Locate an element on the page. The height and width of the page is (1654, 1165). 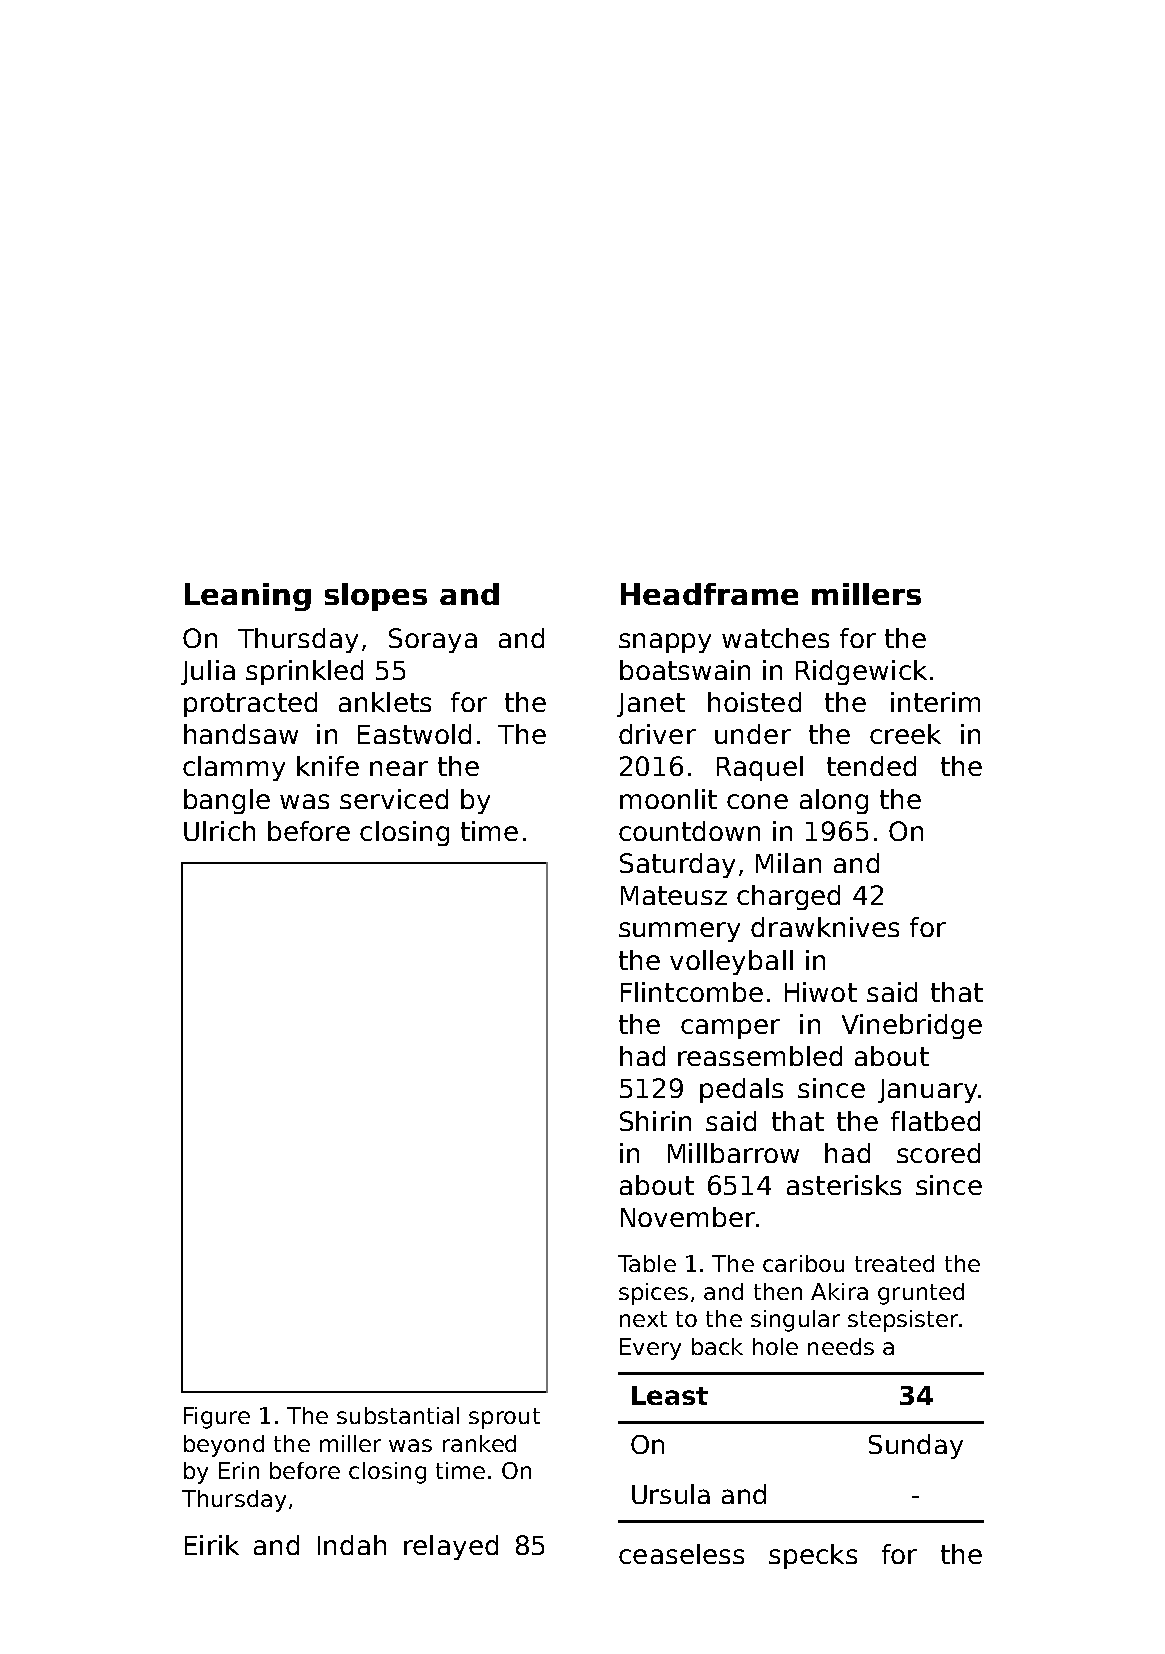
Soraya is located at coordinates (433, 640).
